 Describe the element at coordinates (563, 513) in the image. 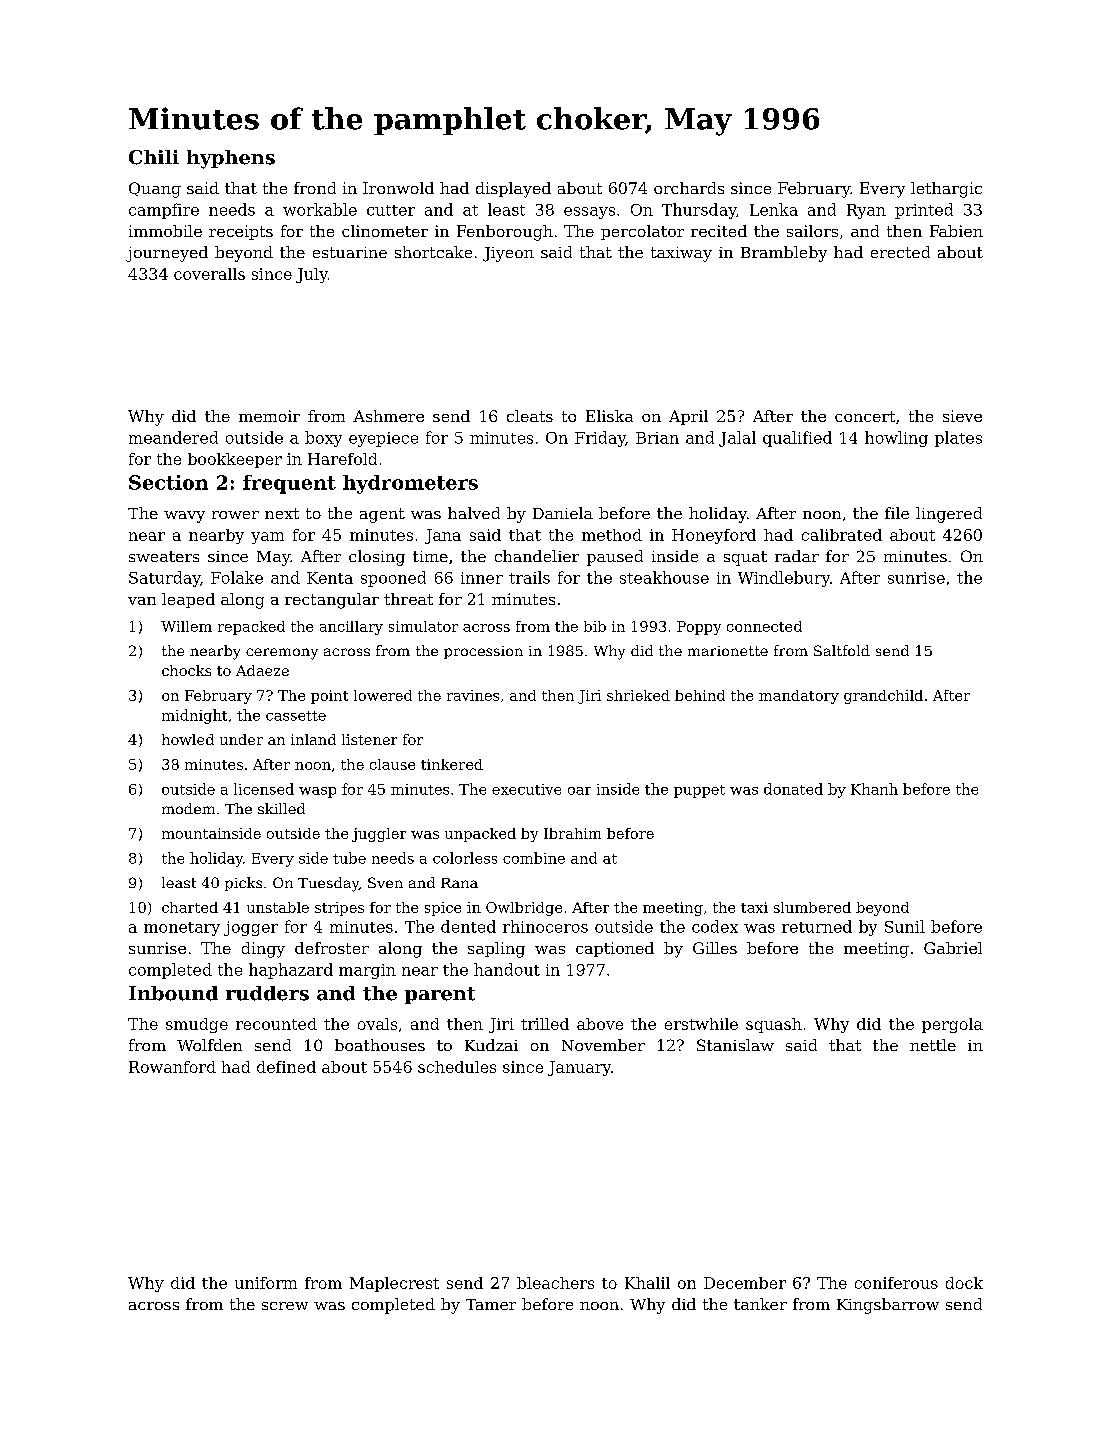

I see `Daniela` at that location.
